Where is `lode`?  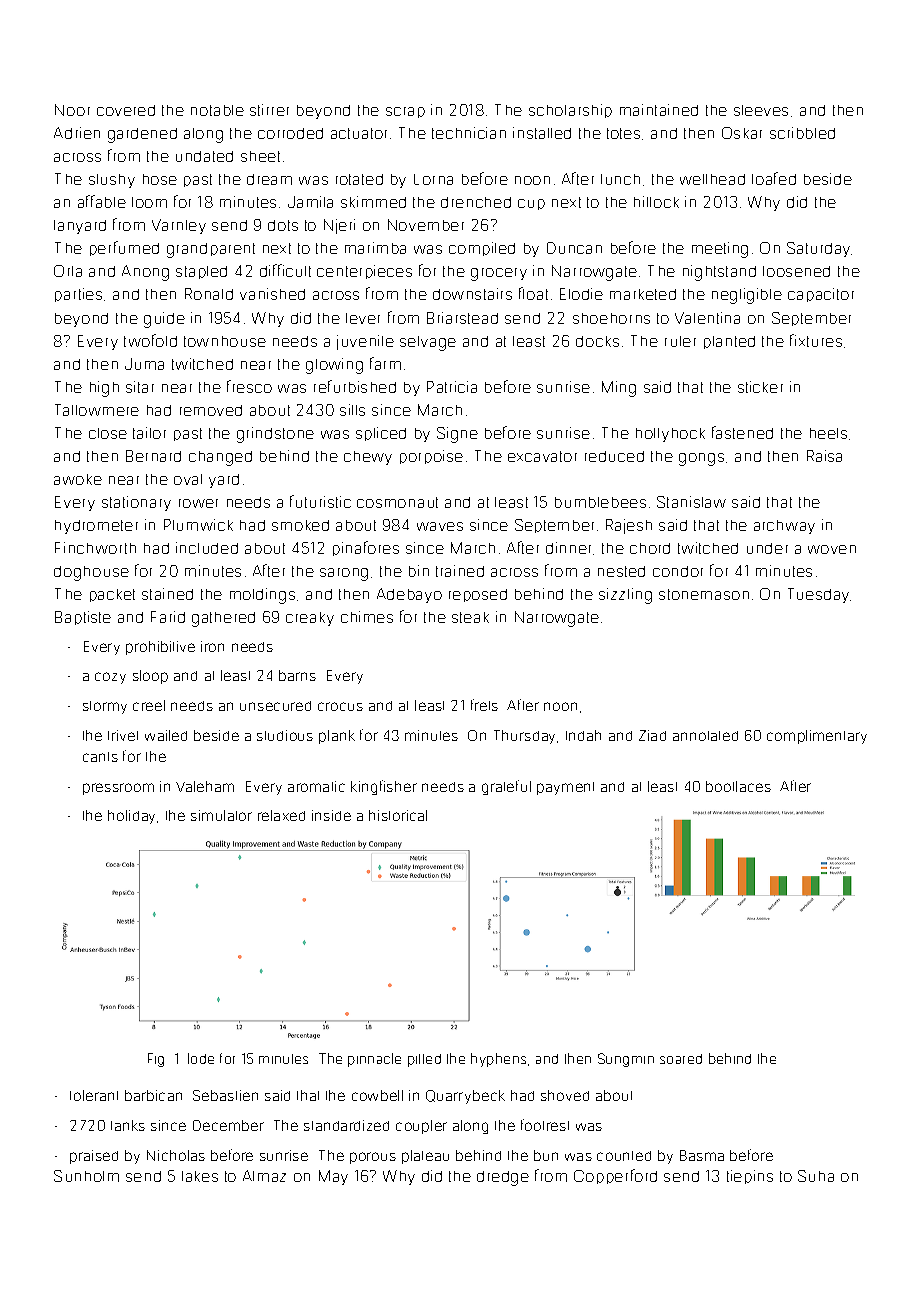 lode is located at coordinates (201, 1058).
